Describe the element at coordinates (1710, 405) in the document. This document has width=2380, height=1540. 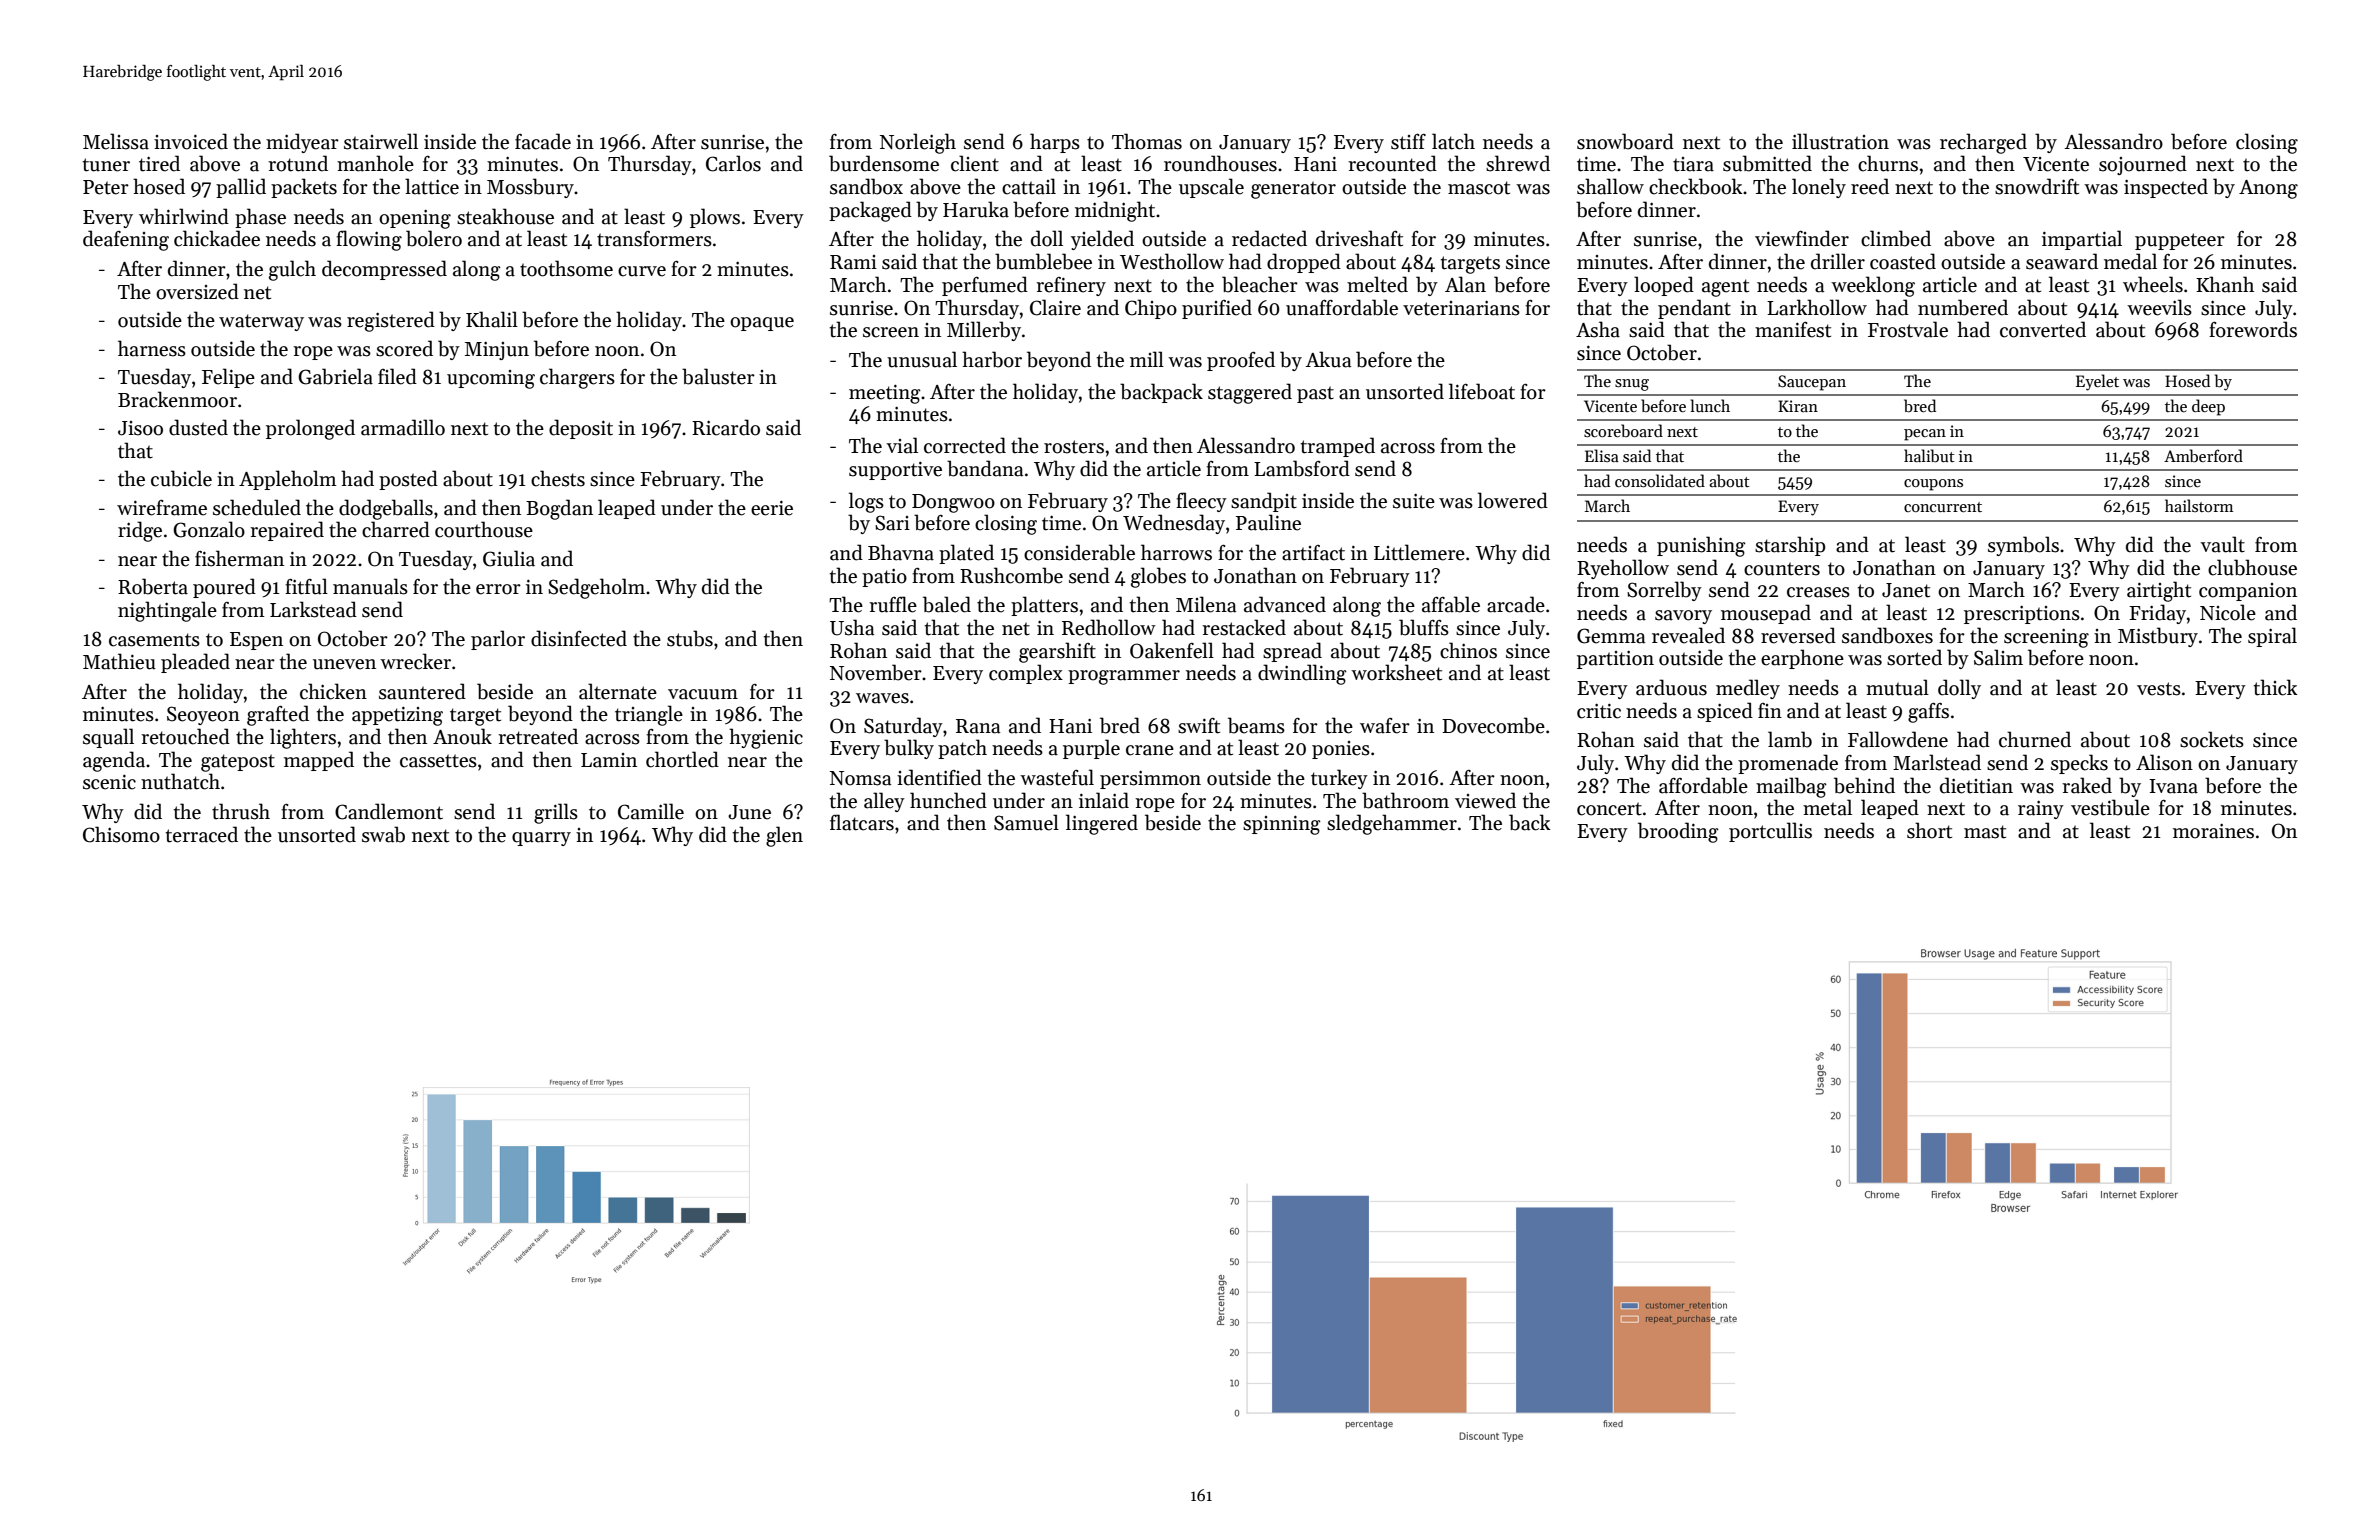
I see `lunch` at that location.
